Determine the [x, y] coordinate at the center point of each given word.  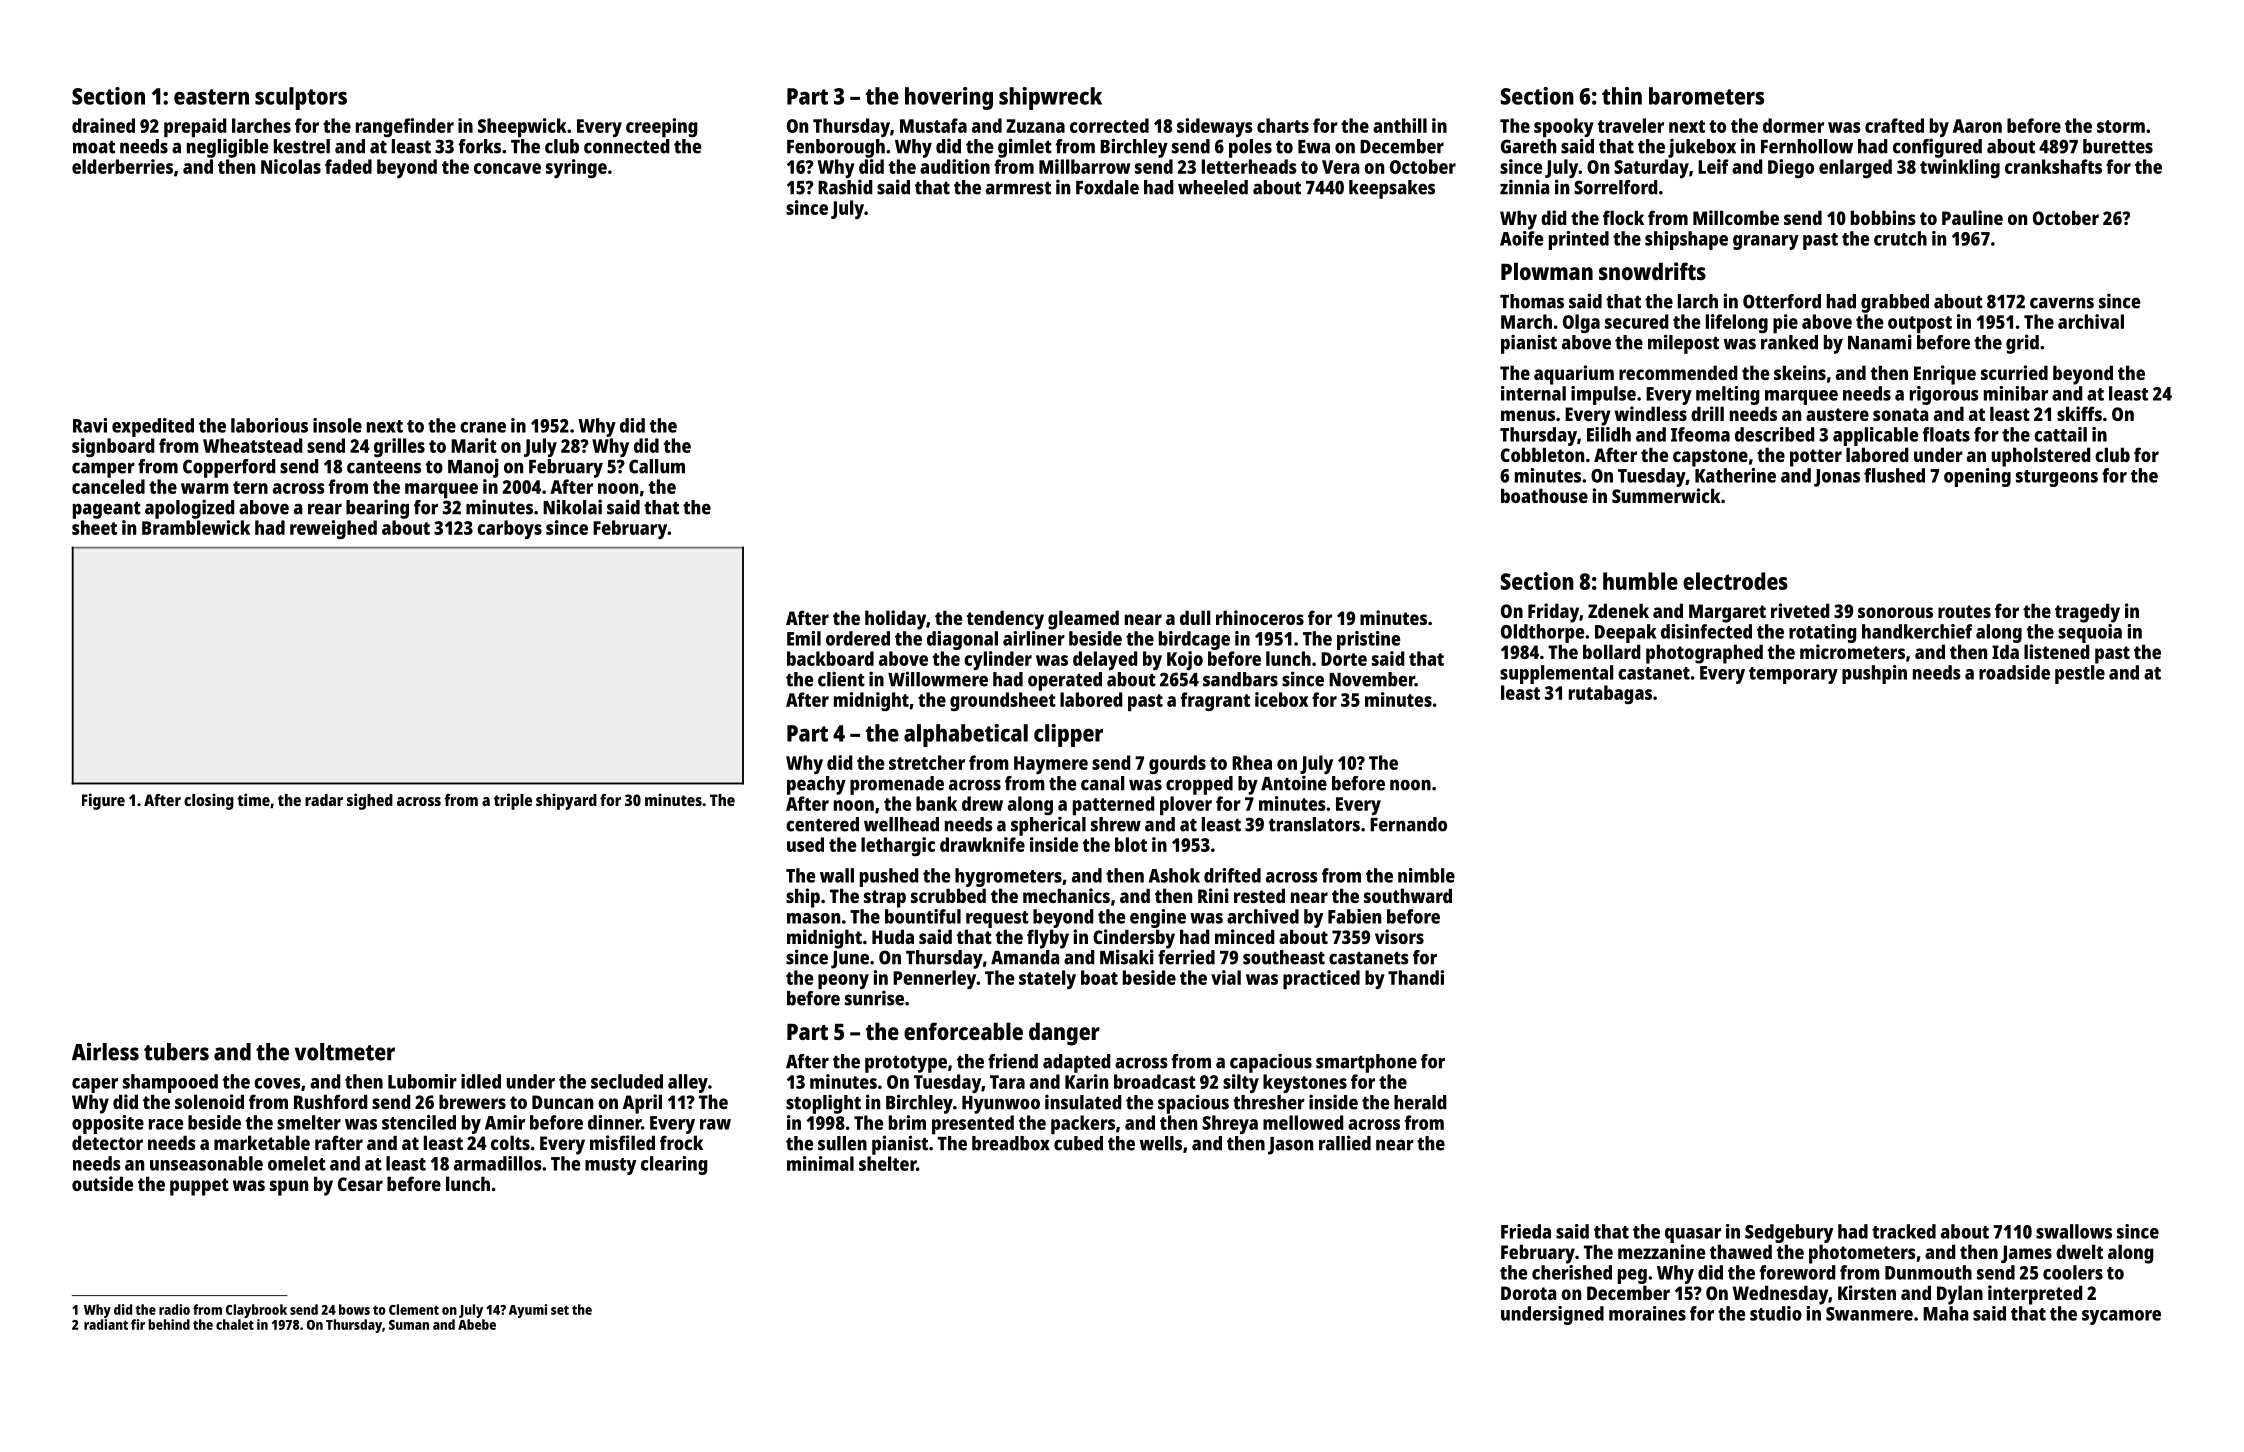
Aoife [1521, 238]
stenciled [419, 1122]
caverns [2062, 303]
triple [513, 801]
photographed [1704, 654]
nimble [1426, 875]
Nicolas [291, 166]
